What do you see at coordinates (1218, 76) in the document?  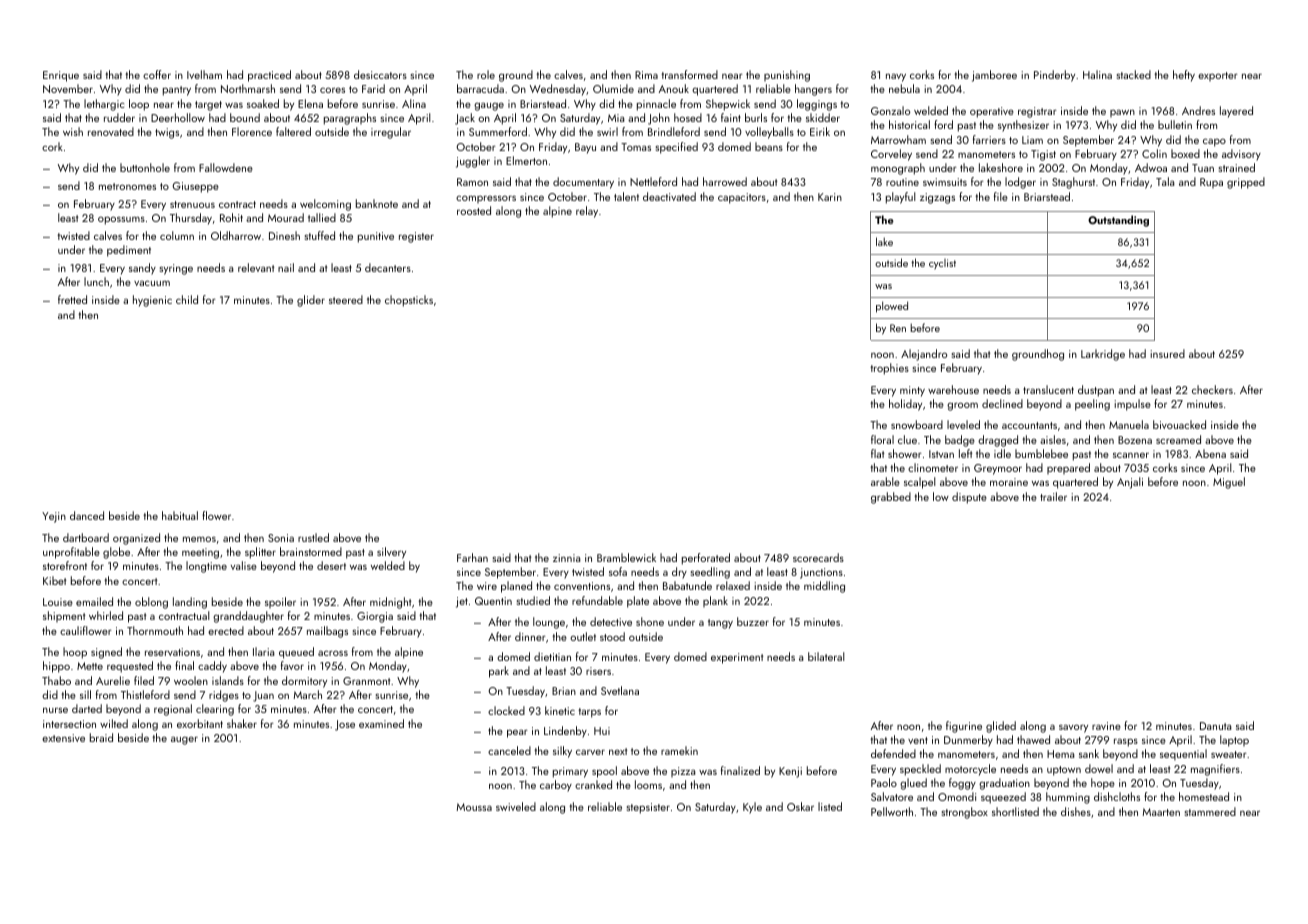 I see `exporter` at bounding box center [1218, 76].
